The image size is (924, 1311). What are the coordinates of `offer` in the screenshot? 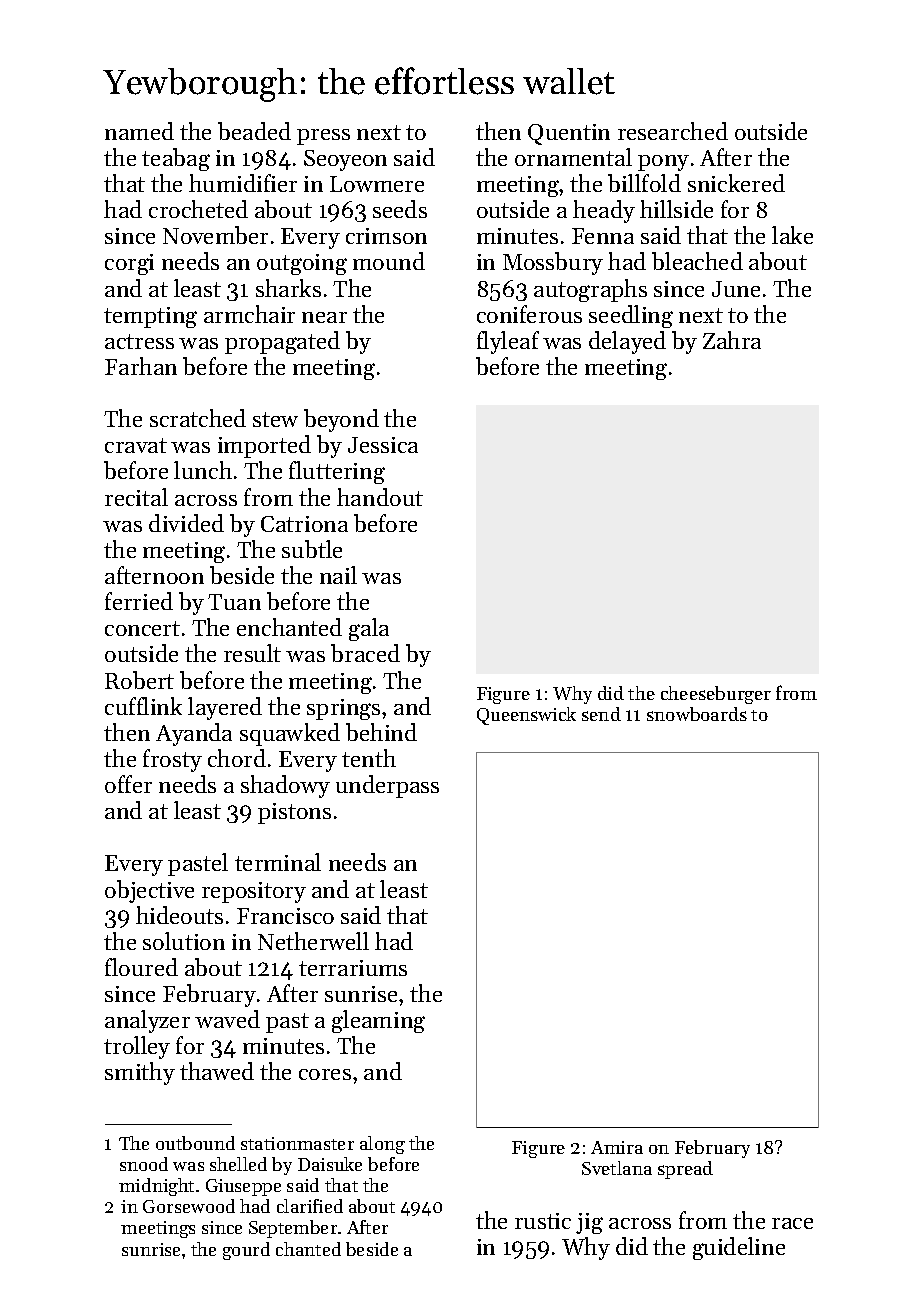 It's located at (128, 784).
